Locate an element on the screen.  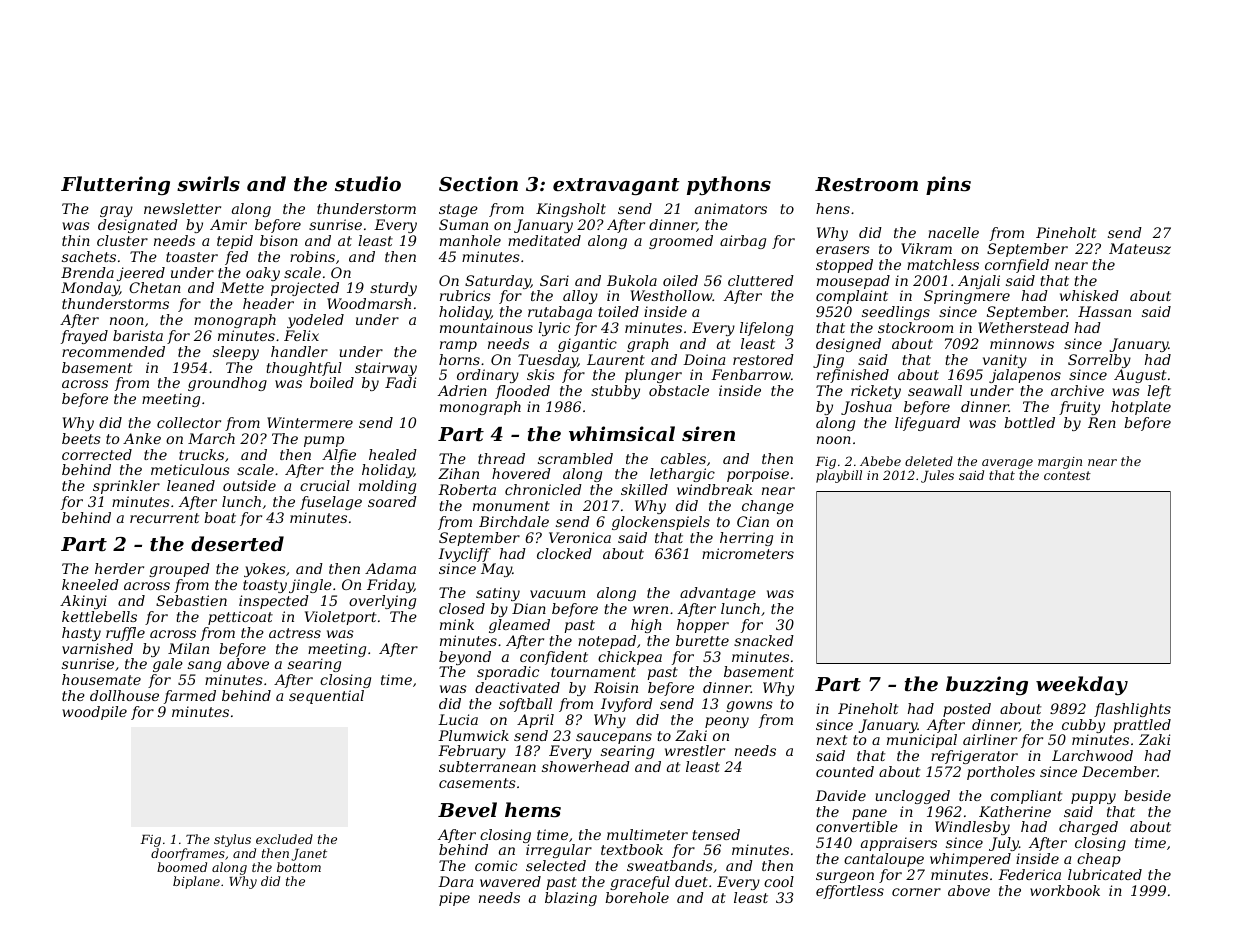
soared is located at coordinates (392, 501).
